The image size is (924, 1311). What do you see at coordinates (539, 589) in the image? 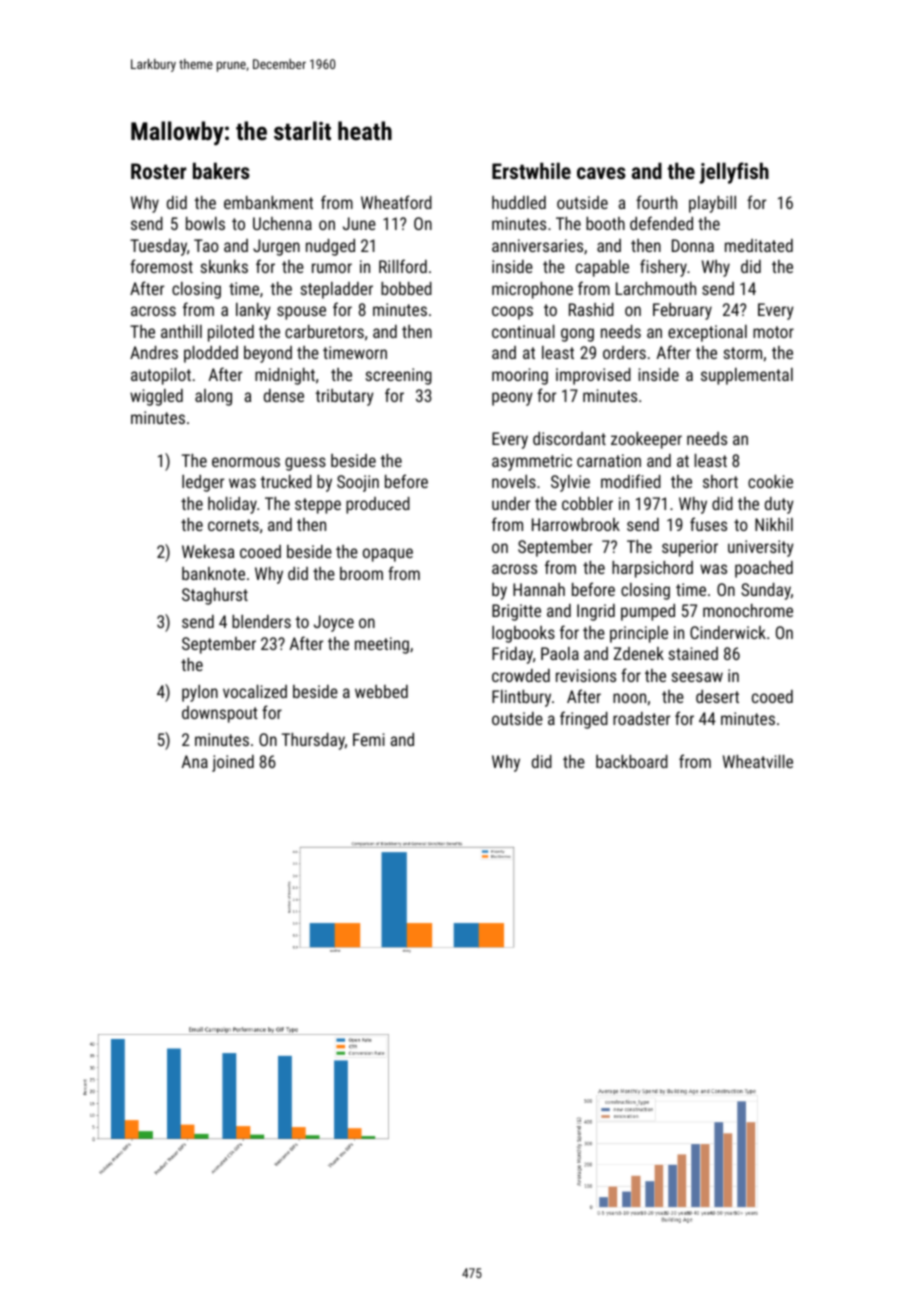
I see `Hannah` at bounding box center [539, 589].
